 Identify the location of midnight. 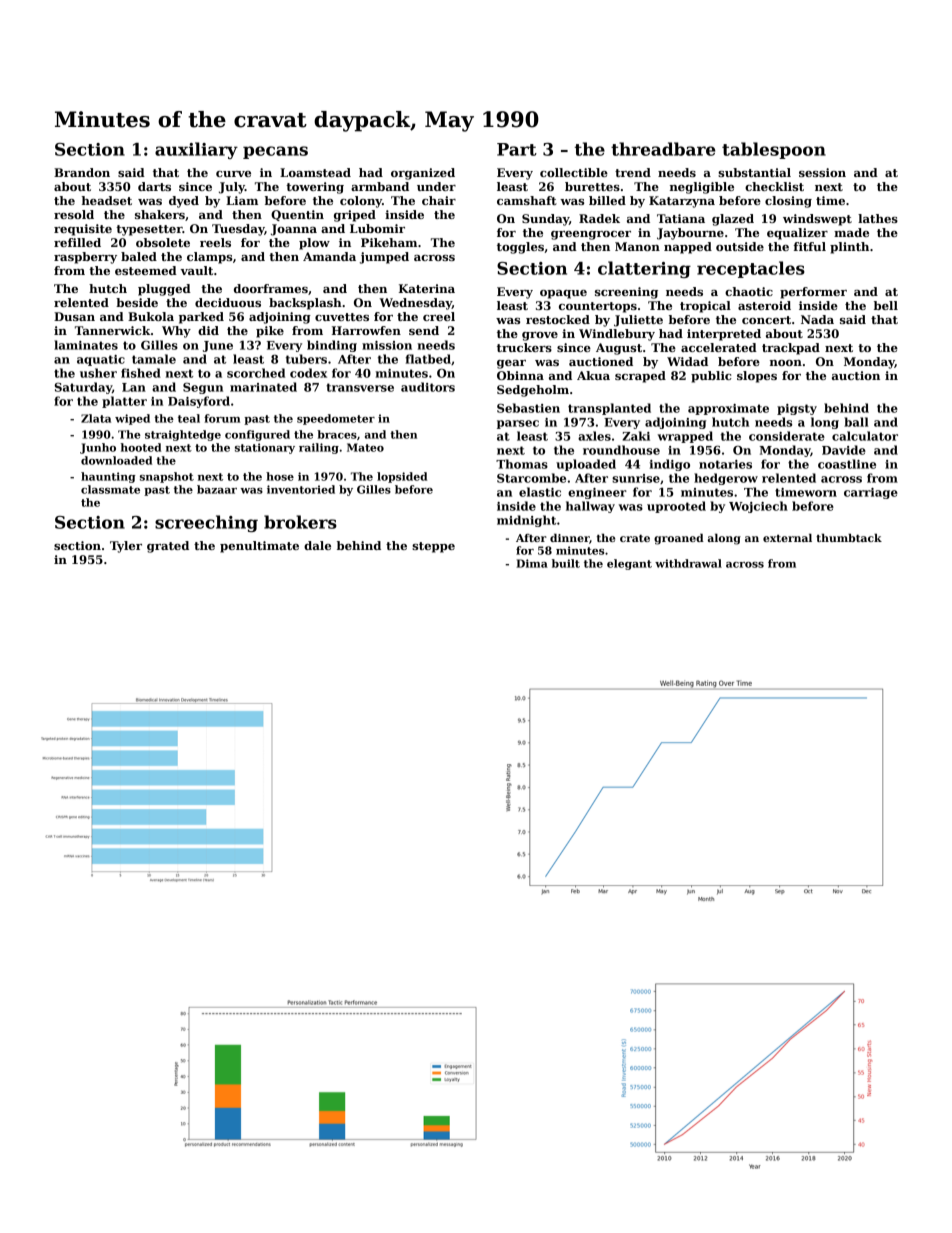
(526, 521).
